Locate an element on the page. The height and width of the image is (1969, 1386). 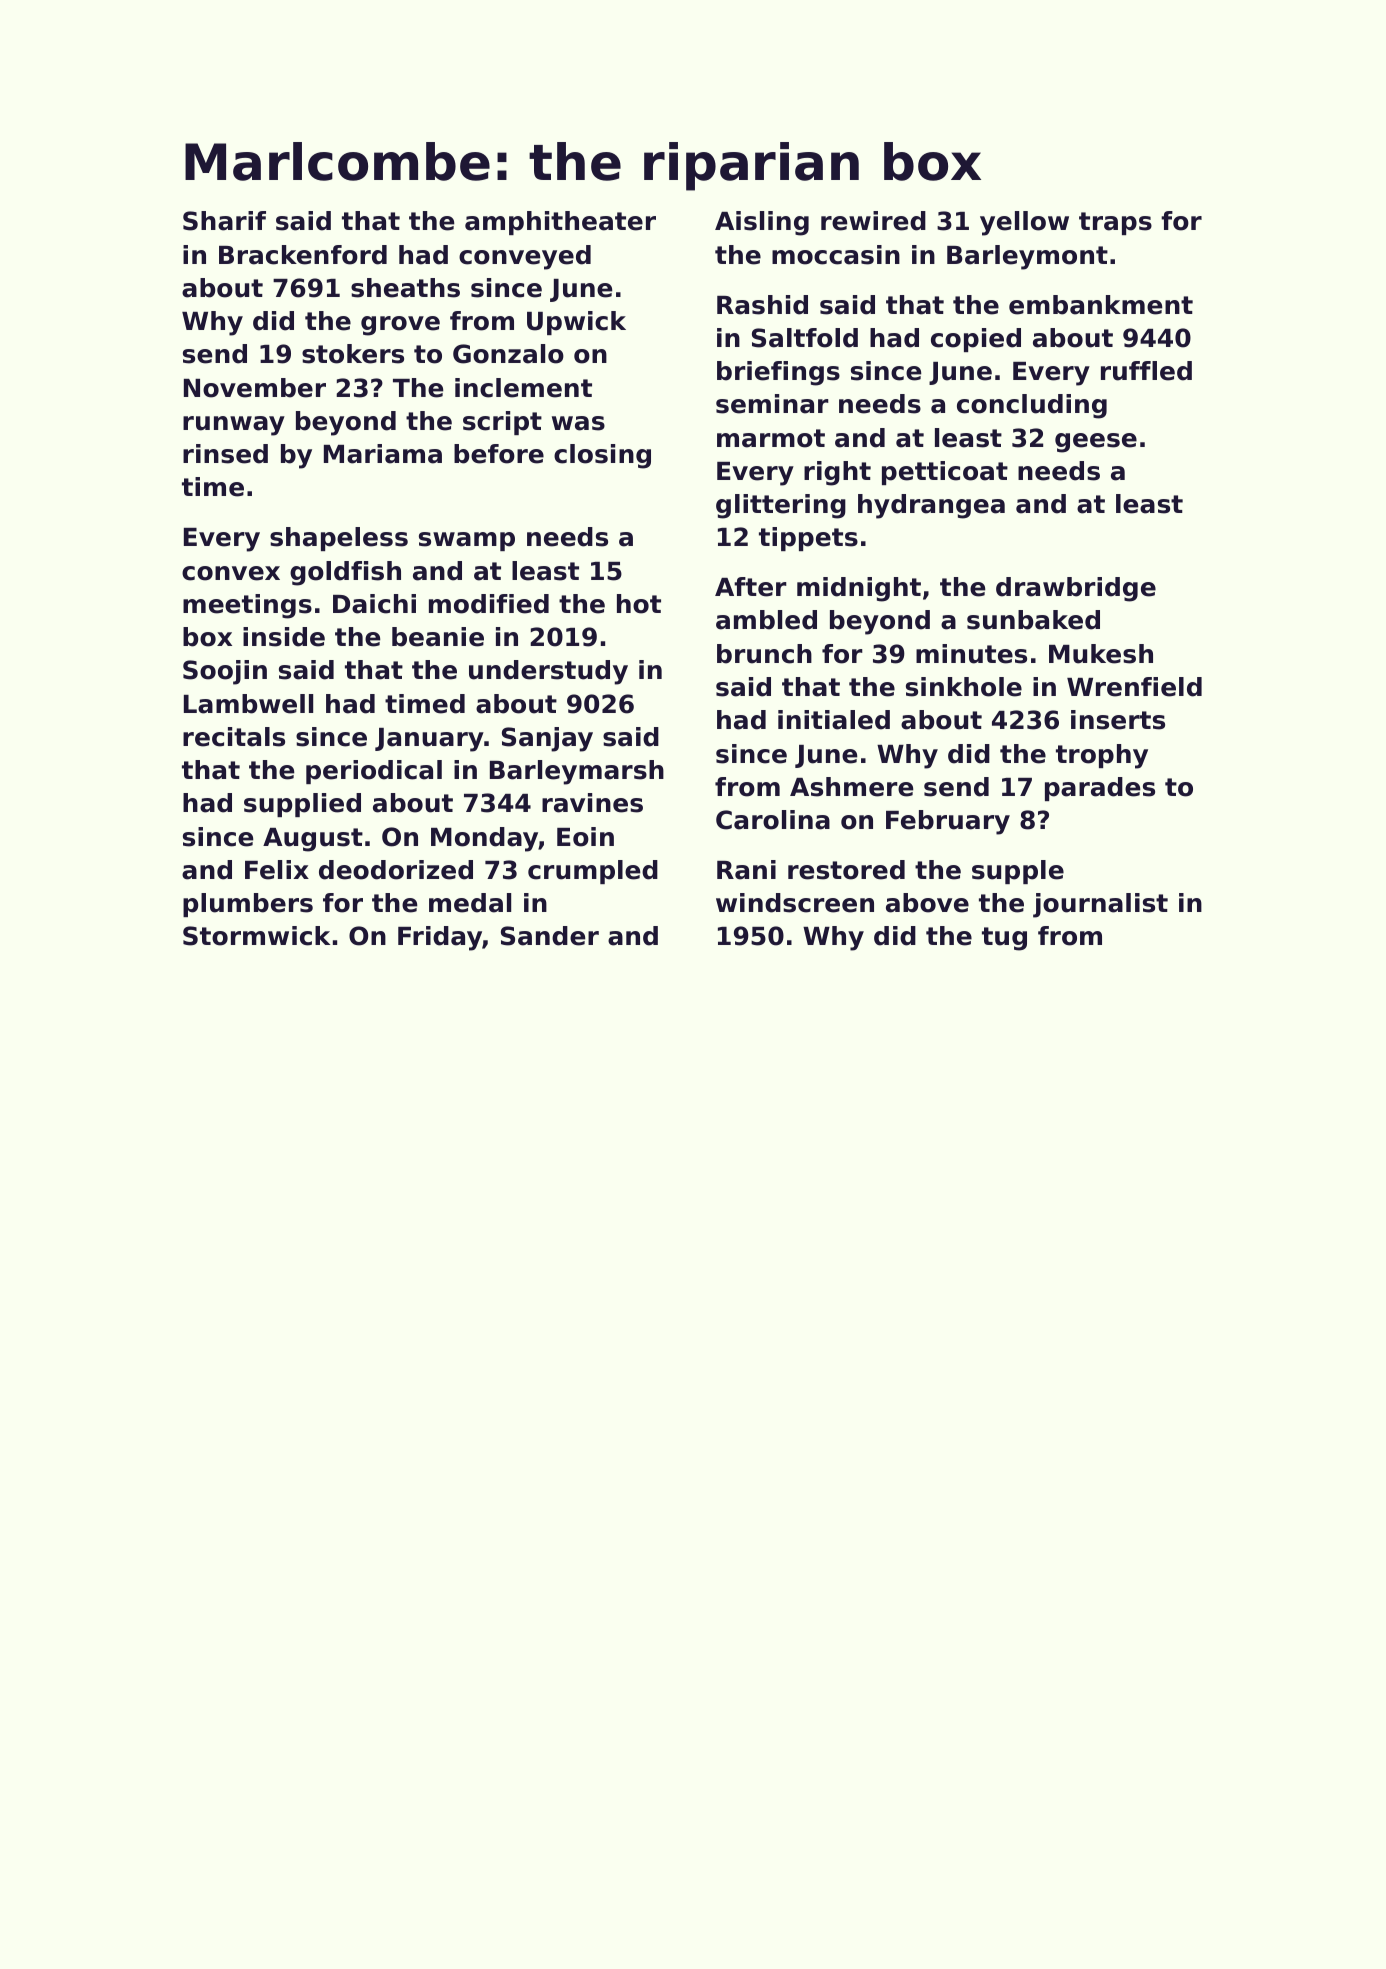
tippets is located at coordinates (808, 539).
